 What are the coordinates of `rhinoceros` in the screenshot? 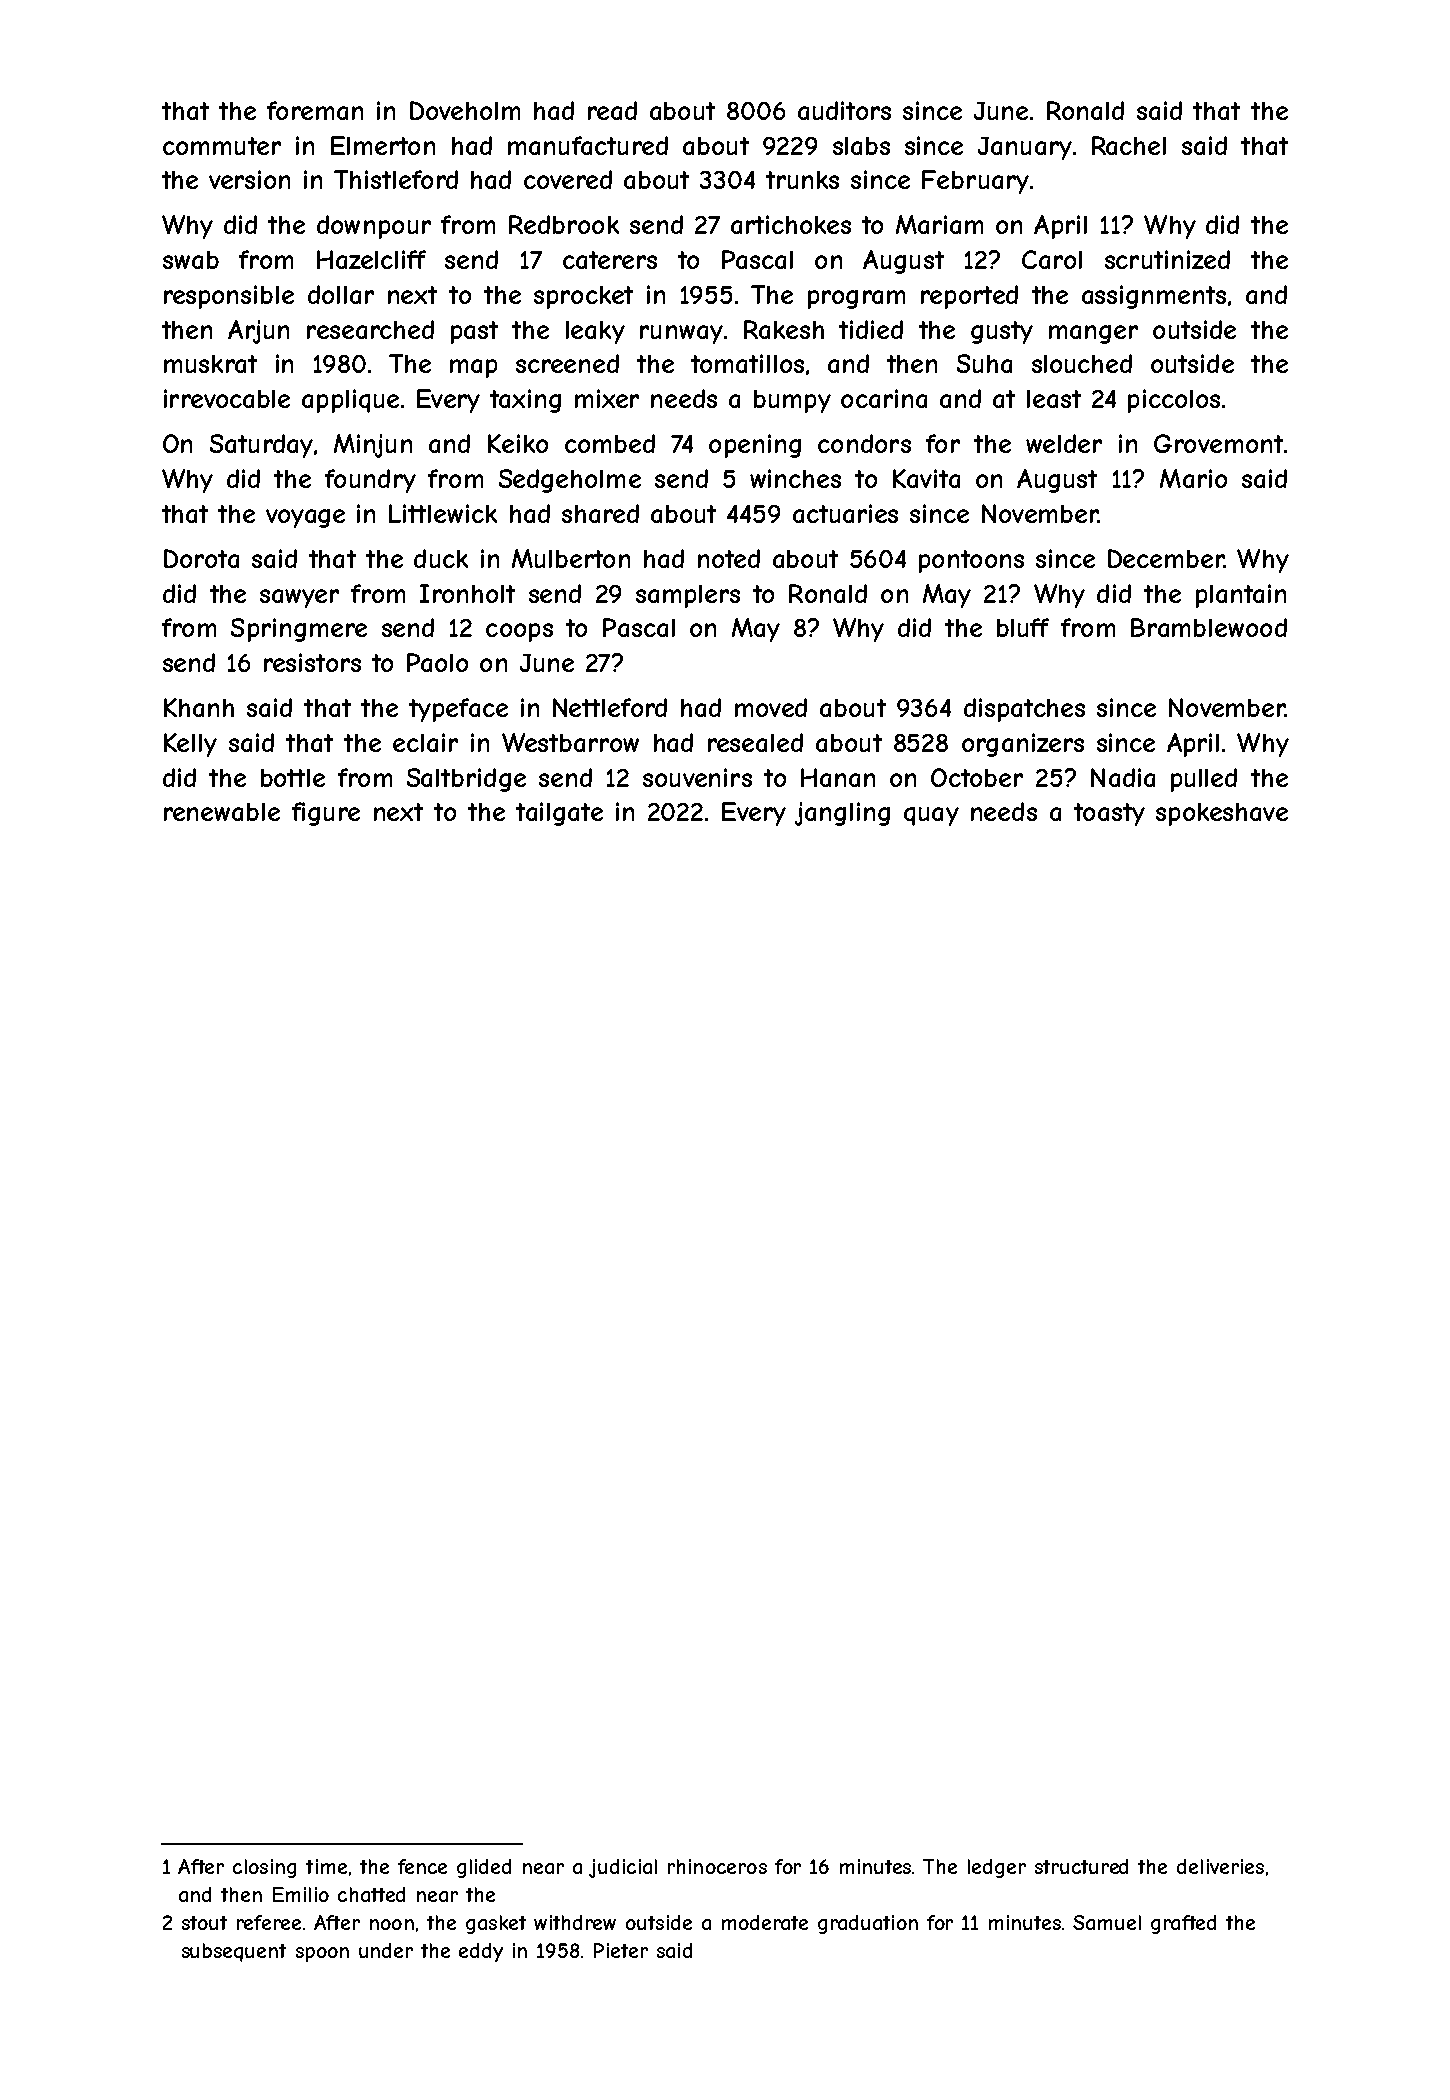 It's located at (717, 1866).
